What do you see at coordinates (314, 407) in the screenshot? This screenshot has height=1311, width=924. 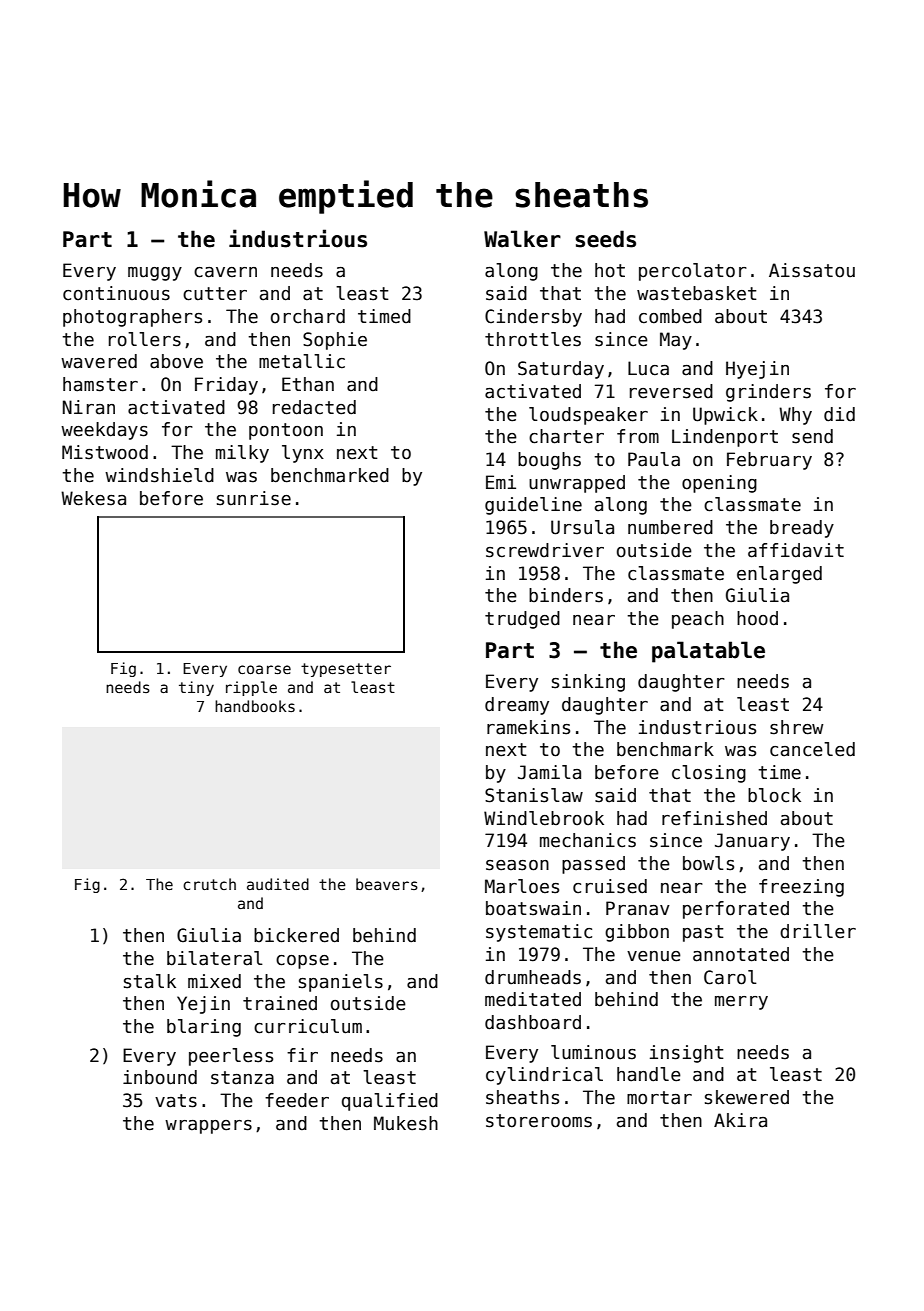 I see `redacted` at bounding box center [314, 407].
